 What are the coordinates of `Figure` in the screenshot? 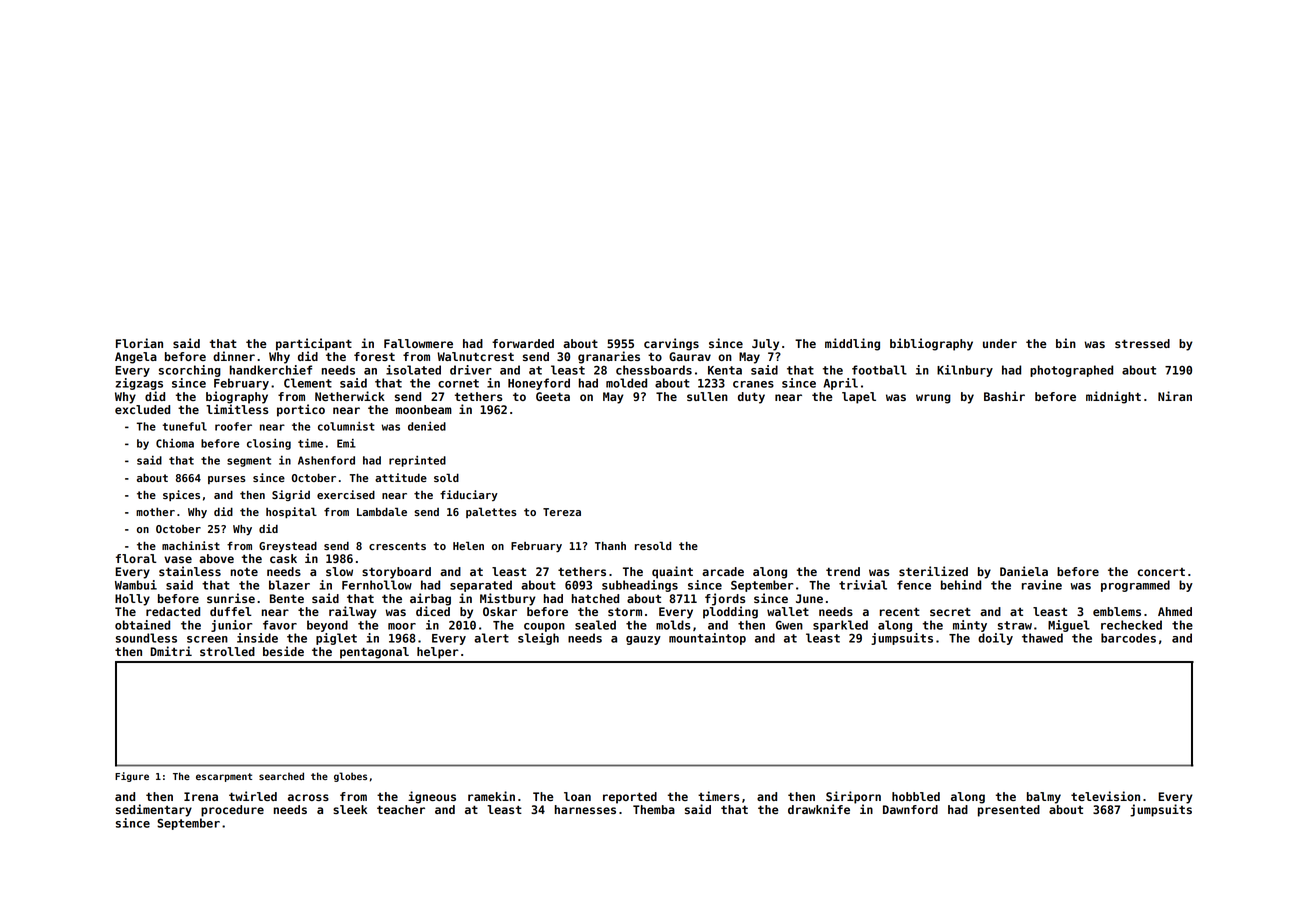 It's located at (132, 777).
